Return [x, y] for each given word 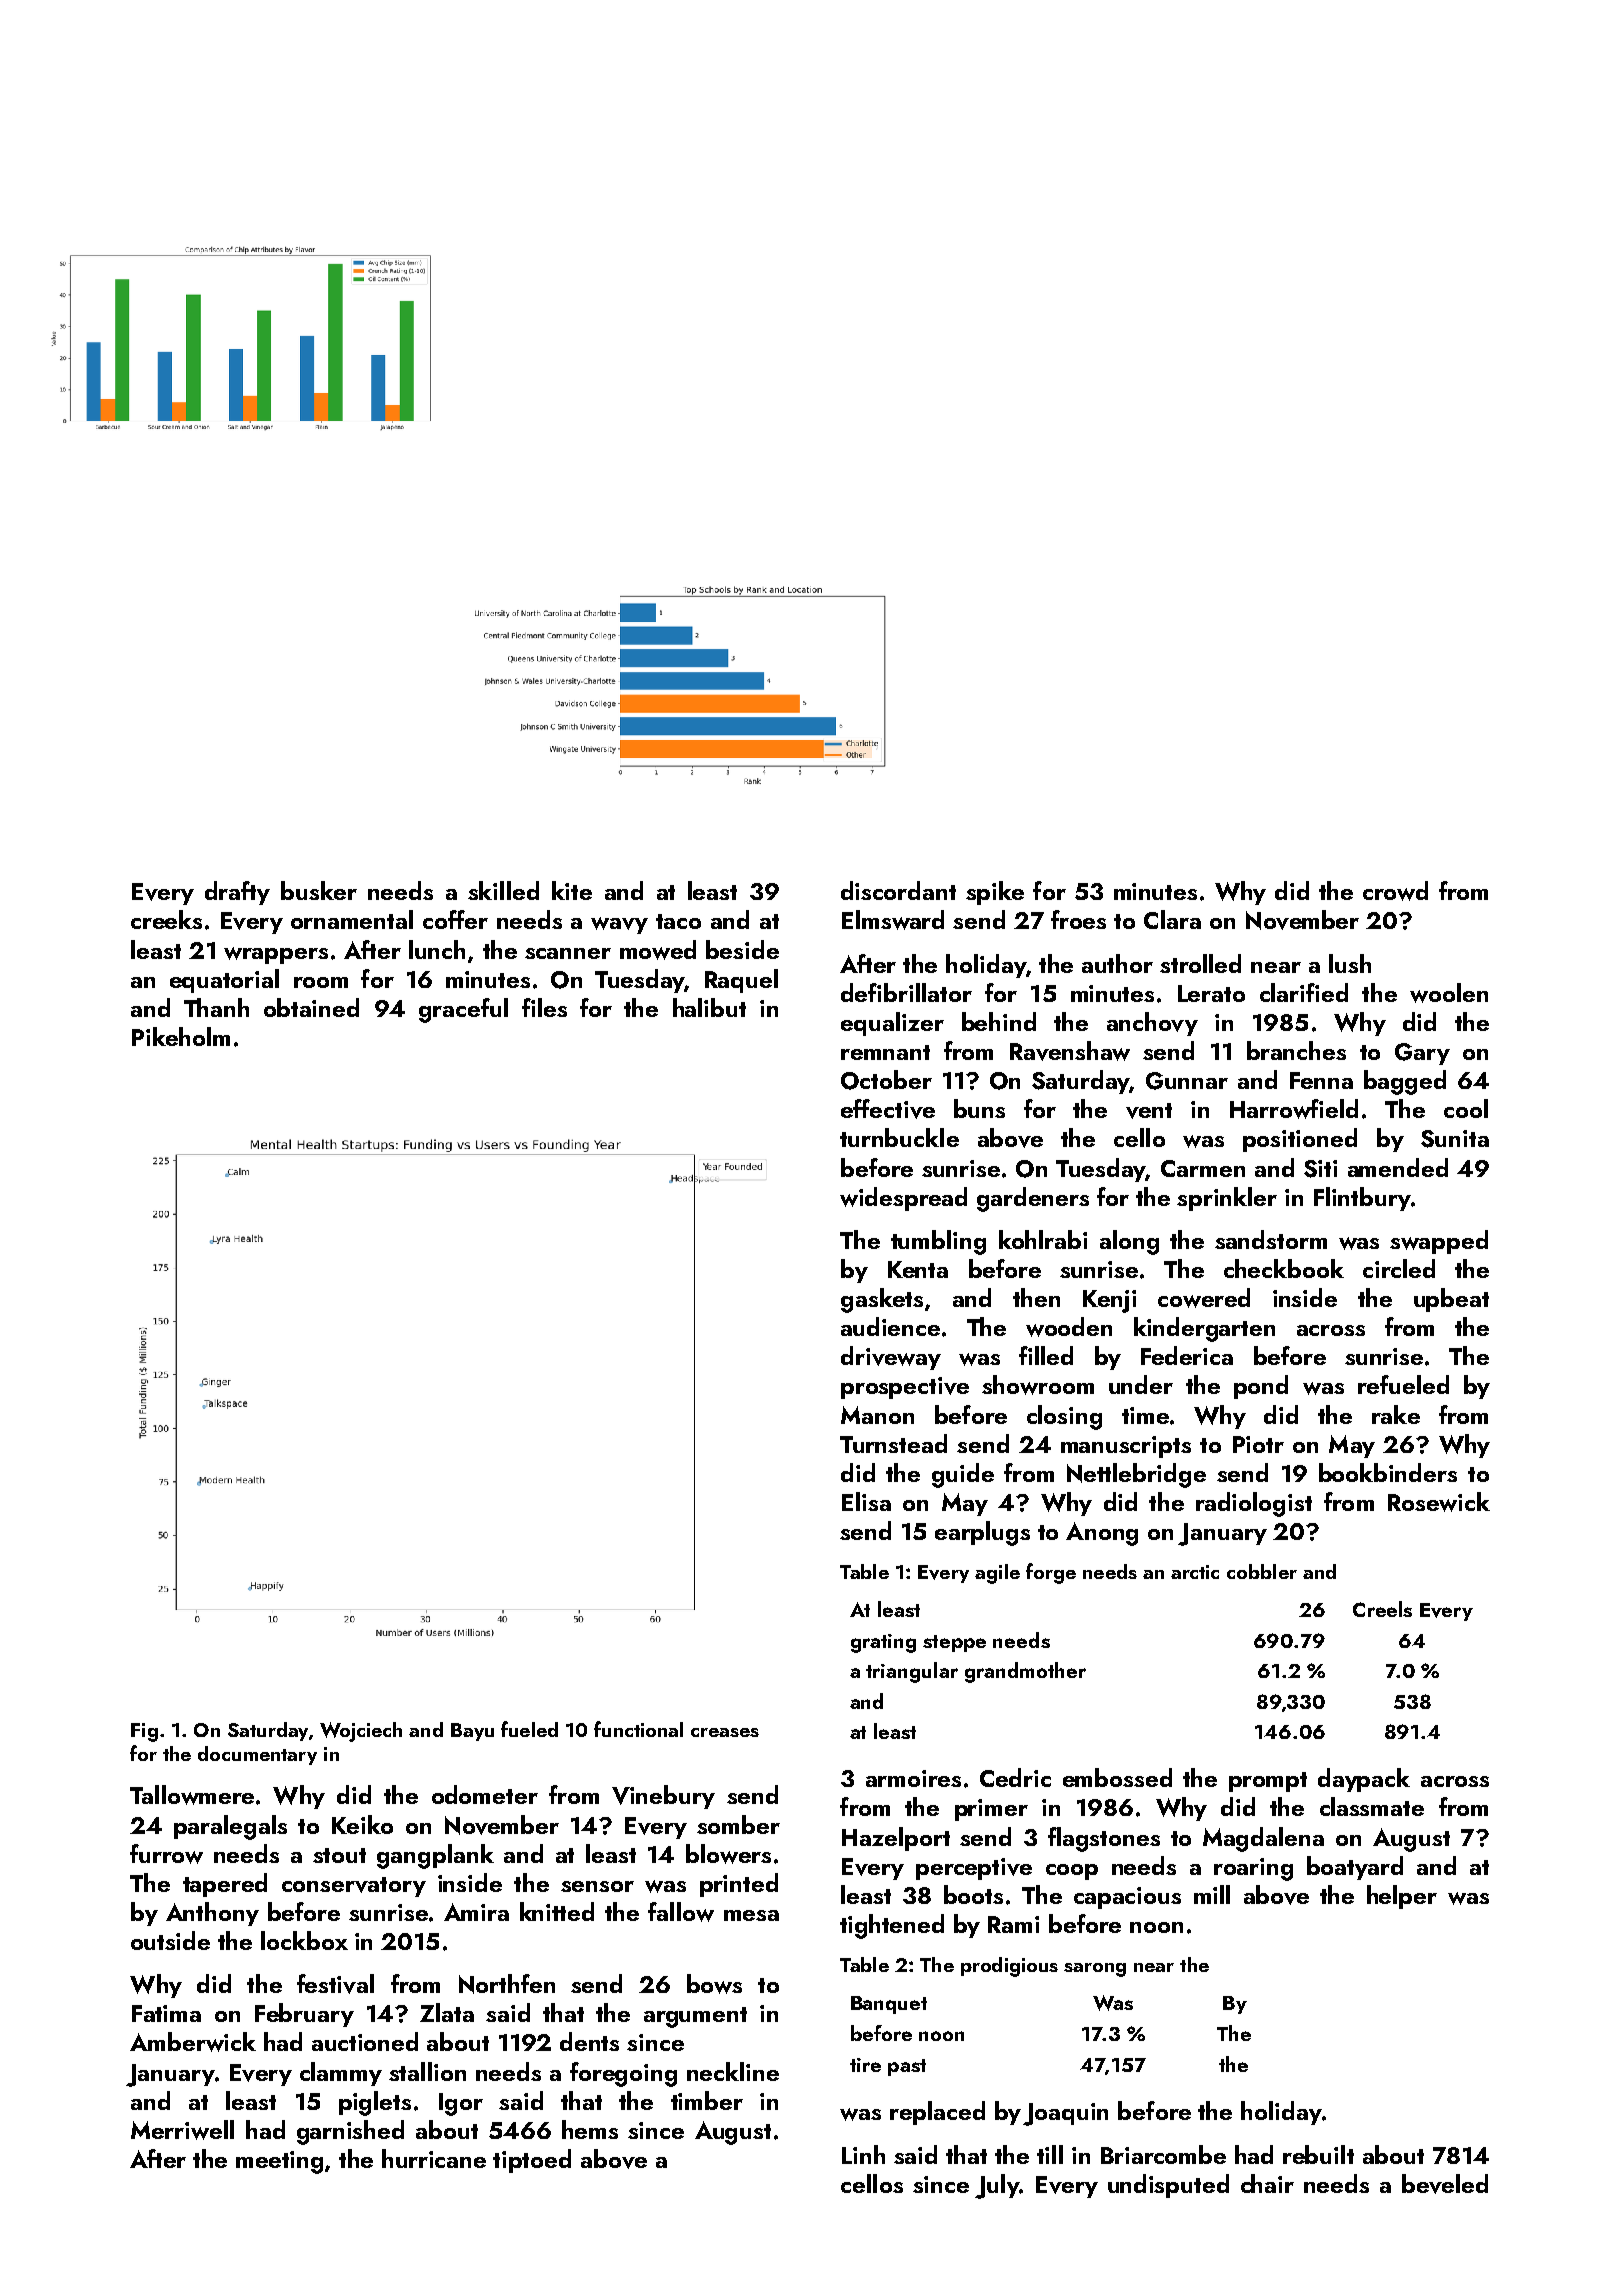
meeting [279, 2162]
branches [1296, 1050]
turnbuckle [899, 1137]
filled [1046, 1355]
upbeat [1451, 1300]
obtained [311, 1007]
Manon [877, 1415]
